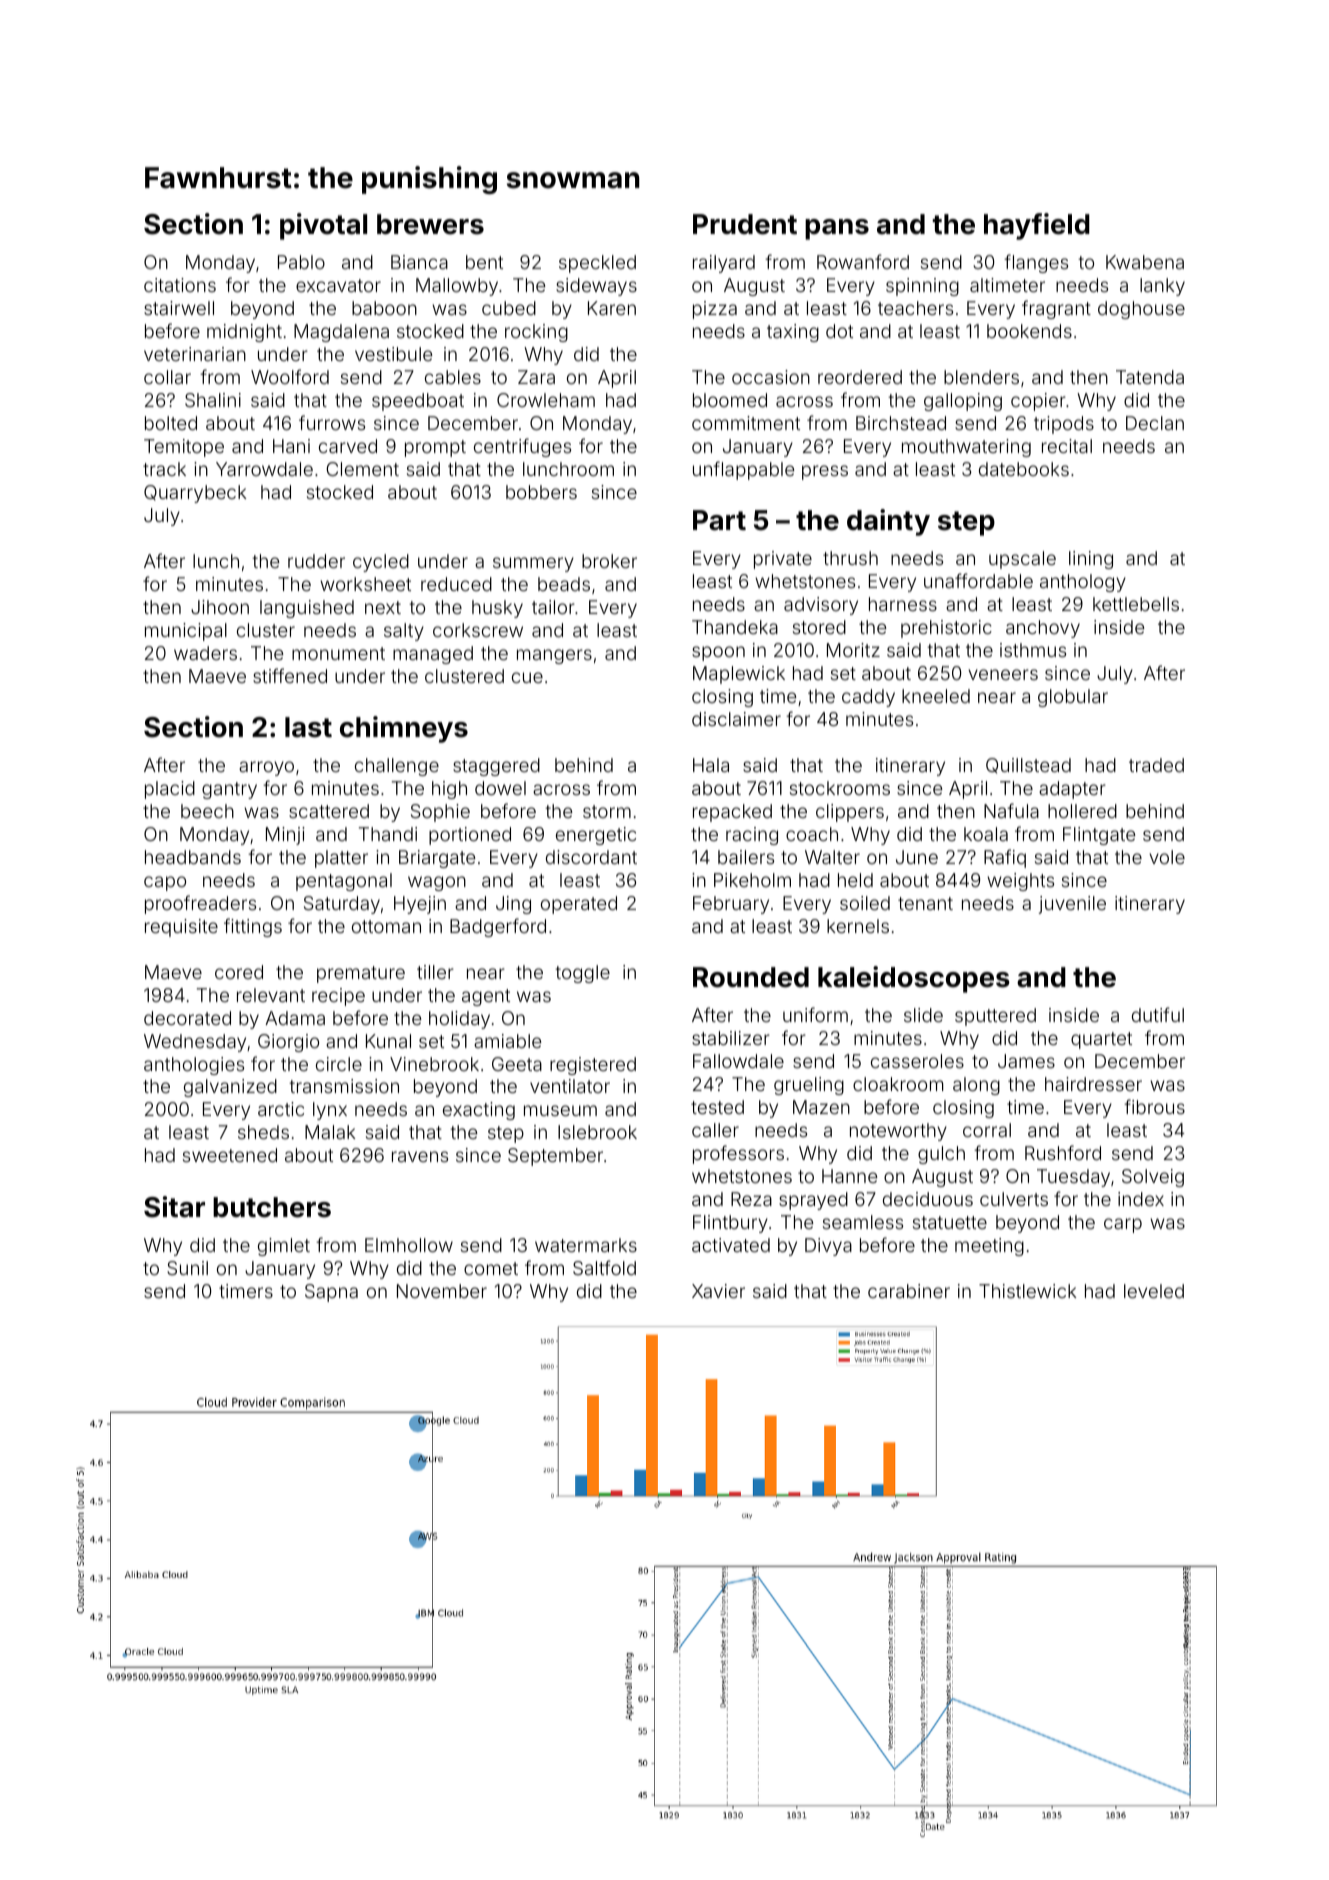  Describe the element at coordinates (858, 926) in the screenshot. I see `kernels` at that location.
